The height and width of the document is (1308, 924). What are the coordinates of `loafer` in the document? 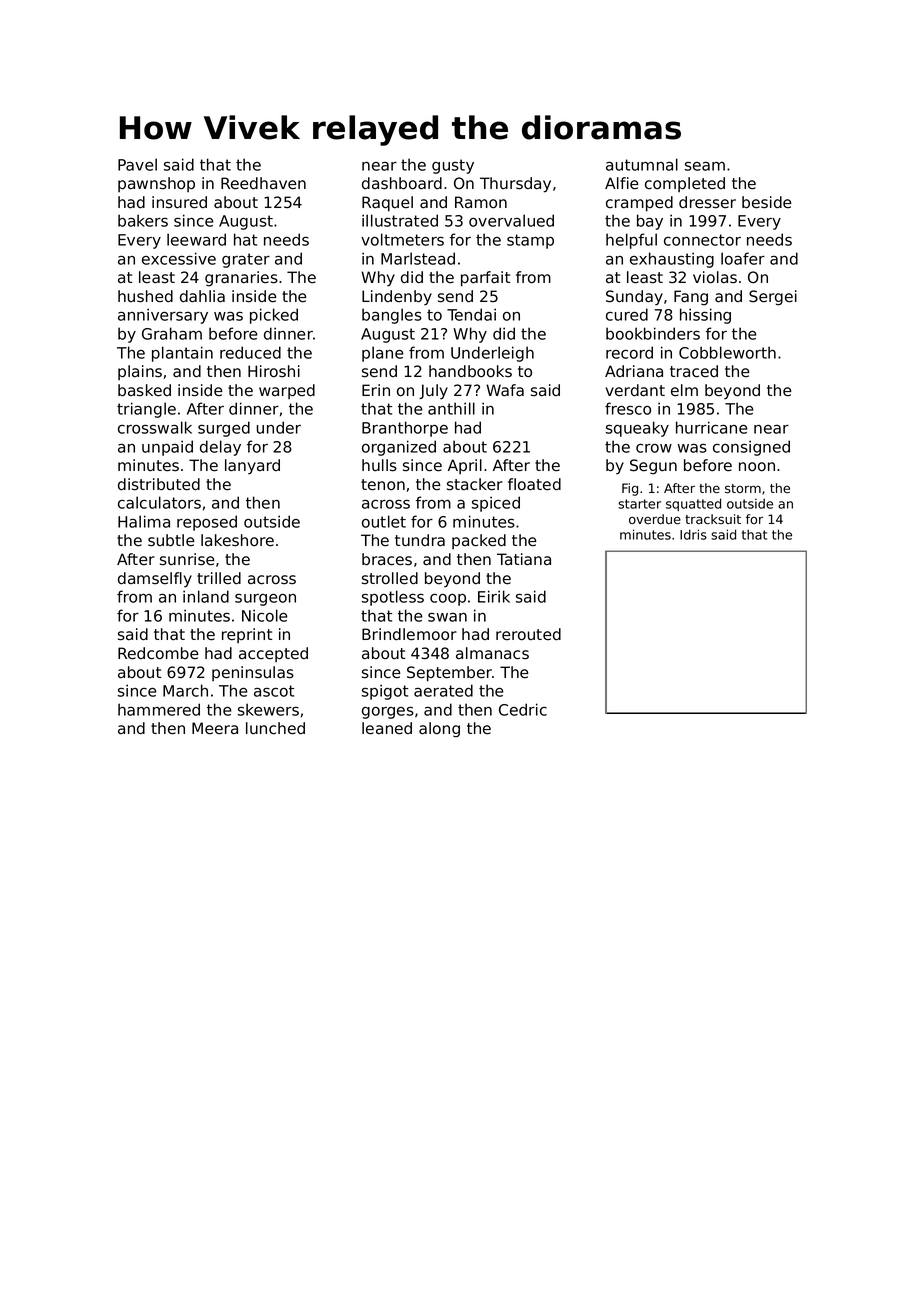 It's located at (743, 258).
